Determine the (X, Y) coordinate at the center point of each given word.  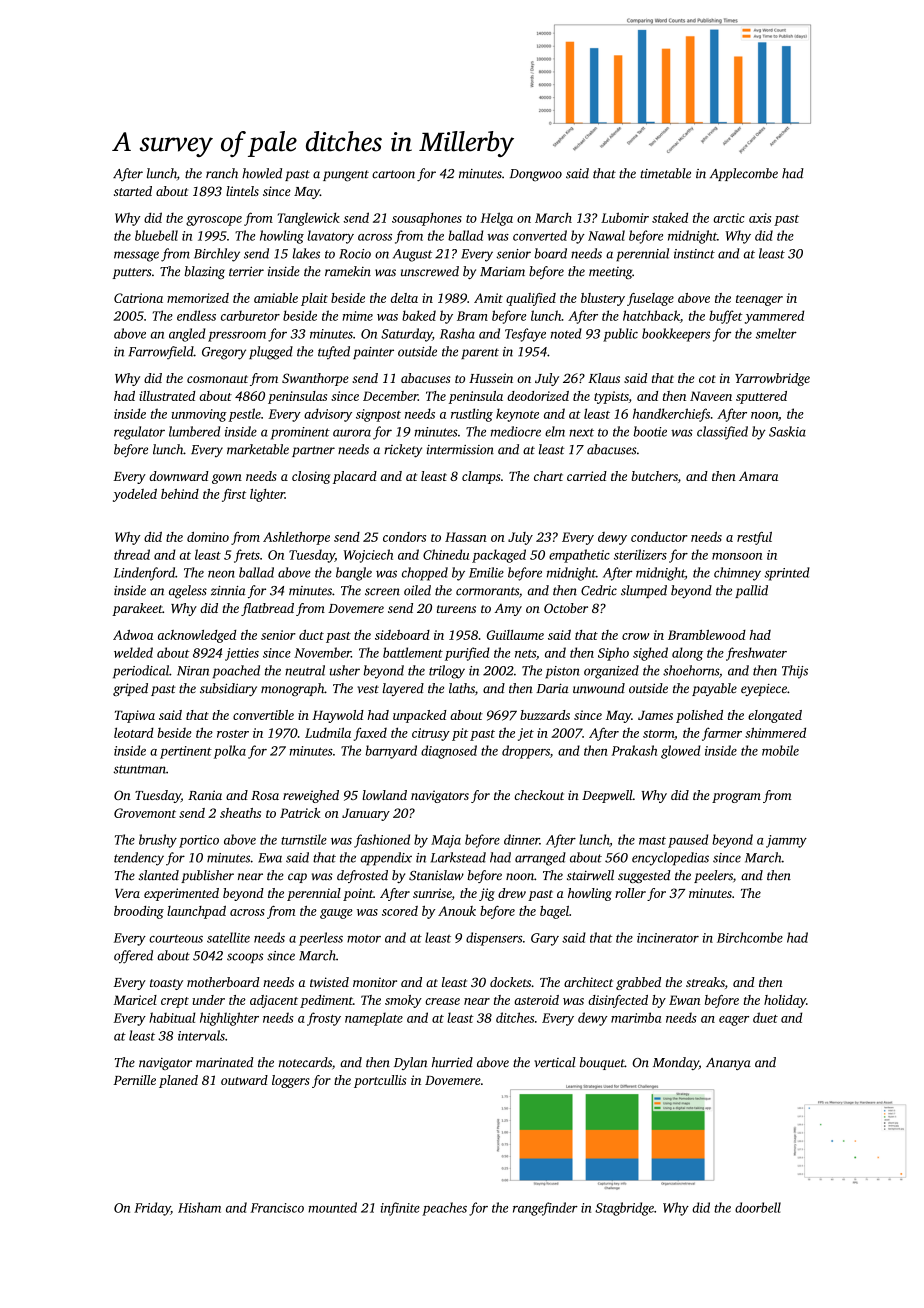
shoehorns (691, 670)
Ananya (728, 1064)
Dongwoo (536, 175)
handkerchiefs (671, 415)
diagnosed (449, 752)
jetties (242, 654)
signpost (378, 415)
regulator (139, 433)
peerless (321, 939)
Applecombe (744, 174)
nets (525, 654)
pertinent (186, 752)
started (133, 191)
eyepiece (764, 690)
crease (442, 1001)
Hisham (199, 1207)
